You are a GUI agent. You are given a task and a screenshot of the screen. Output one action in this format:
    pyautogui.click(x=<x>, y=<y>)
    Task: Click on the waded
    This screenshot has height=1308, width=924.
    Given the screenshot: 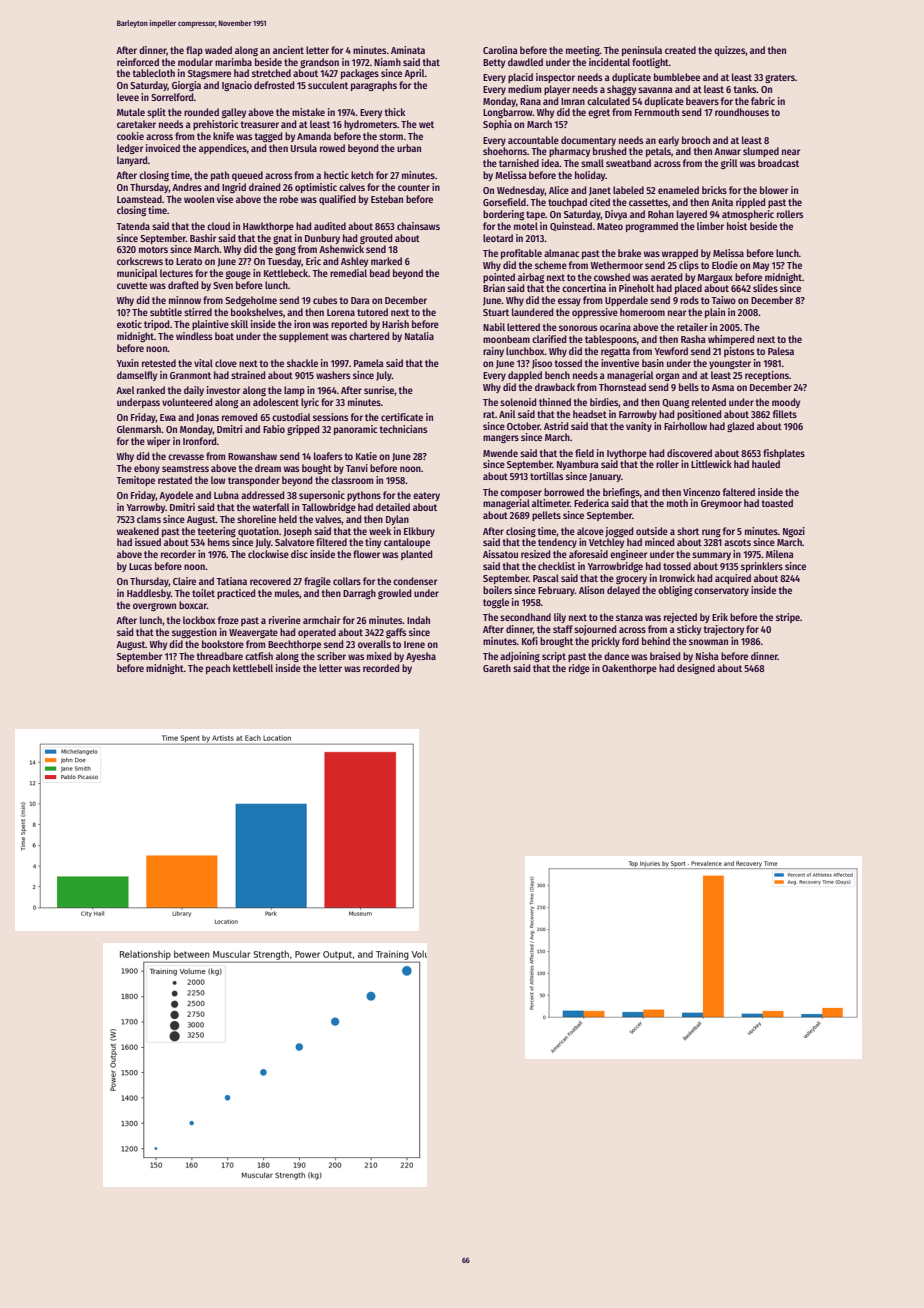 What is the action you would take?
    pyautogui.click(x=218, y=50)
